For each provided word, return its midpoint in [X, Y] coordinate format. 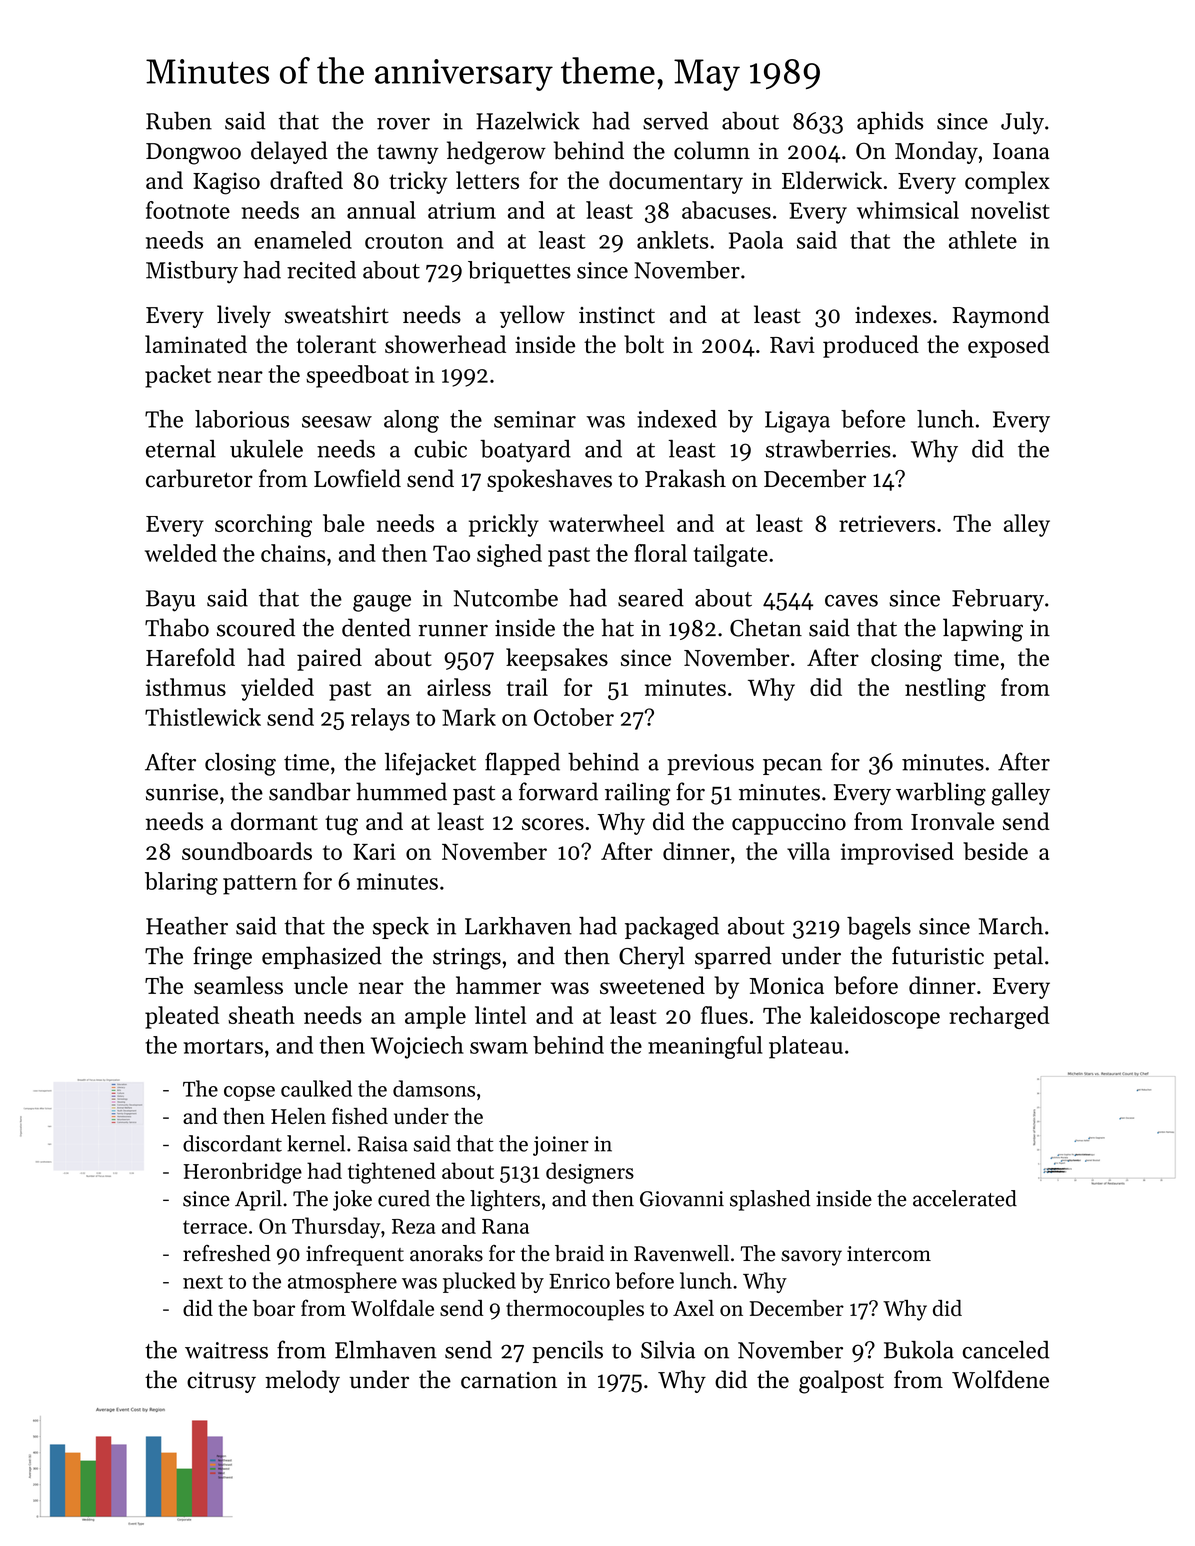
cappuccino [789, 824]
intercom [889, 1254]
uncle [321, 985]
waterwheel [607, 523]
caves [851, 601]
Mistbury [192, 272]
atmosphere [342, 1282]
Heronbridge [242, 1173]
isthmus [186, 687]
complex [1007, 182]
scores [553, 824]
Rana [505, 1226]
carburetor [199, 478]
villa [808, 851]
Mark [469, 717]
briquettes [519, 272]
